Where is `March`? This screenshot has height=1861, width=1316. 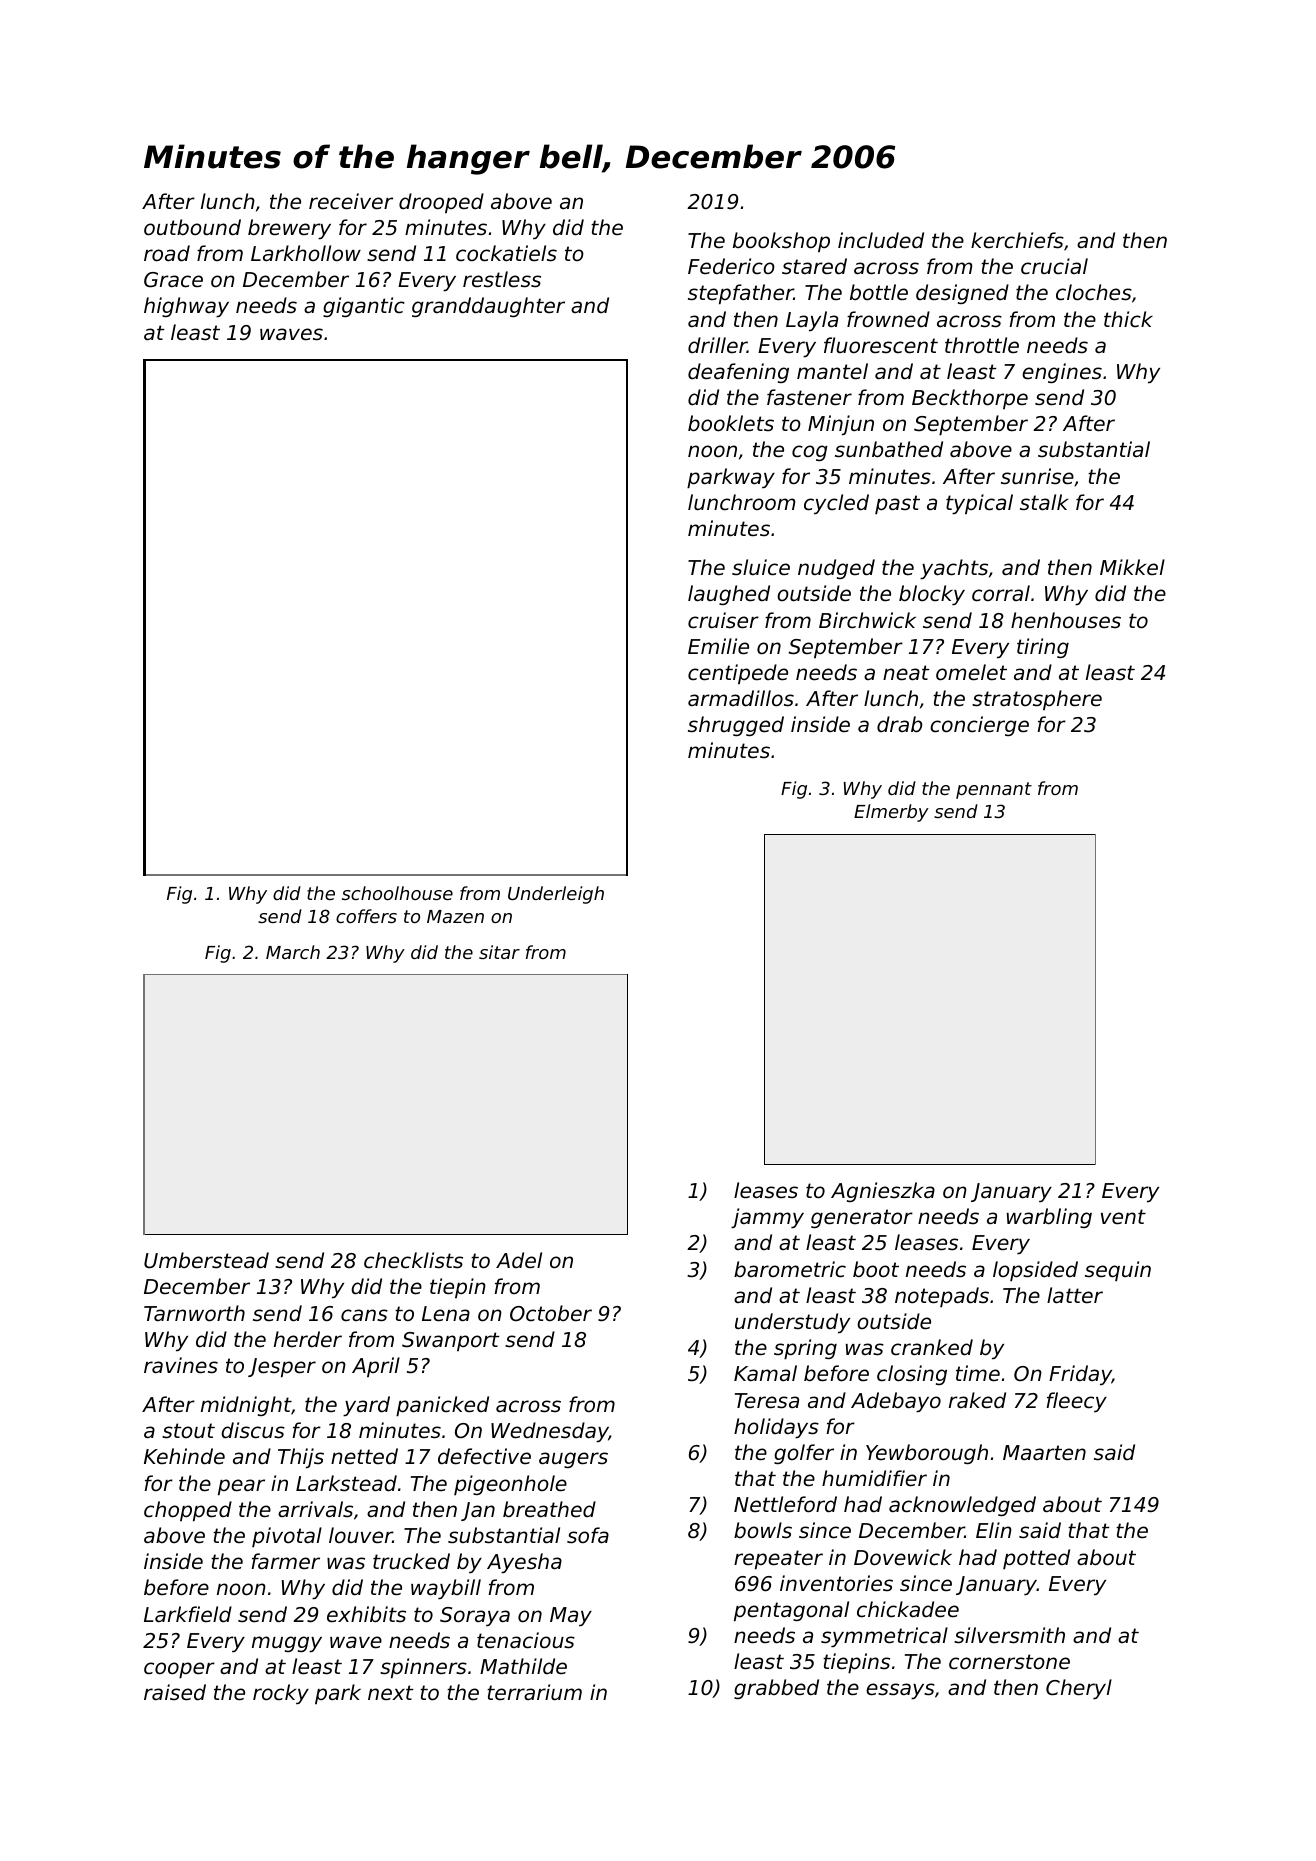 March is located at coordinates (293, 952).
